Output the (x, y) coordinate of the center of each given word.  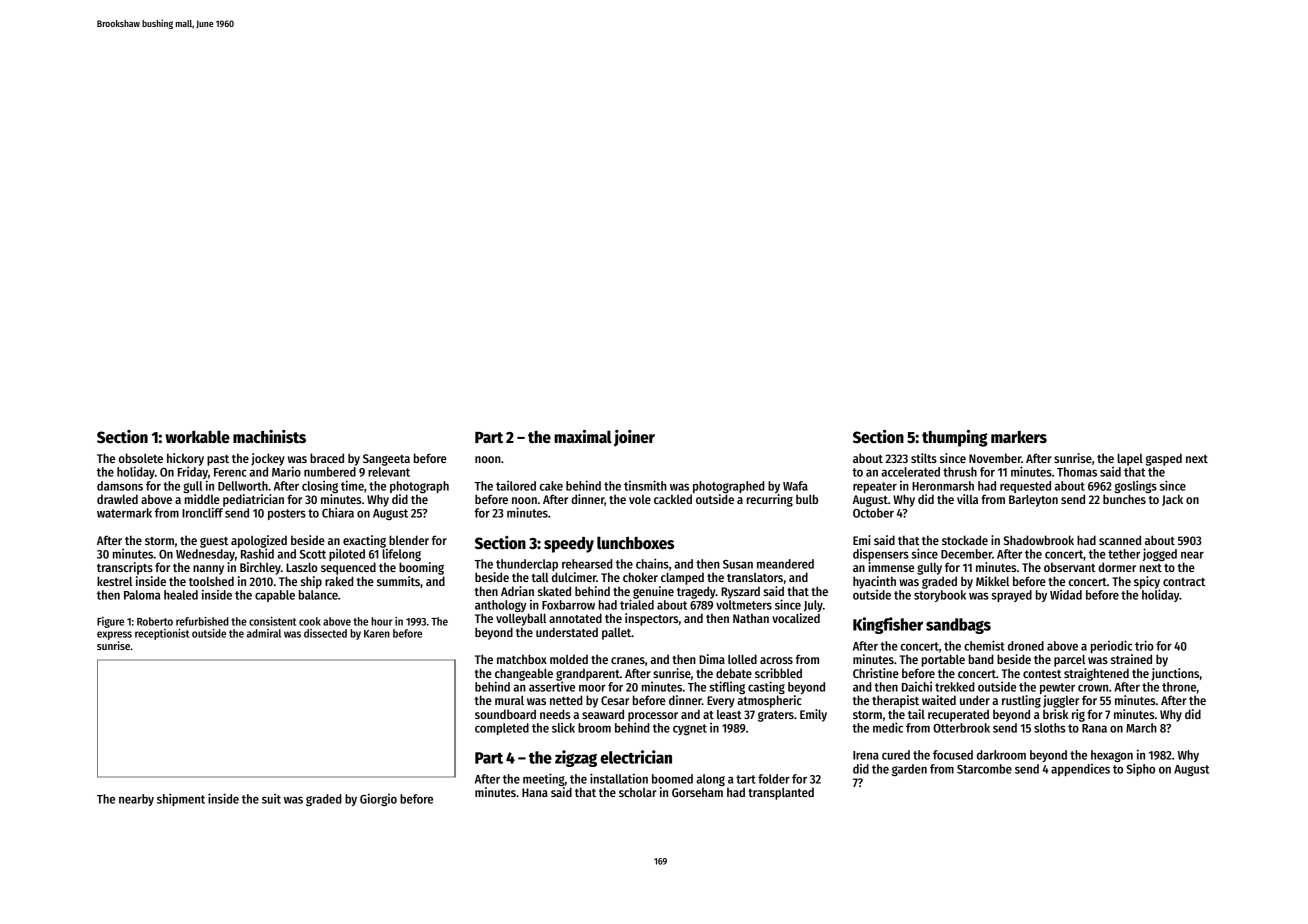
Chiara (338, 512)
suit (271, 798)
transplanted (781, 793)
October (873, 513)
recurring (770, 500)
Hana (535, 792)
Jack (1172, 500)
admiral (264, 633)
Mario (286, 471)
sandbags (958, 626)
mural (509, 700)
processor (653, 717)
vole (640, 499)
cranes (628, 660)
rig (1078, 715)
